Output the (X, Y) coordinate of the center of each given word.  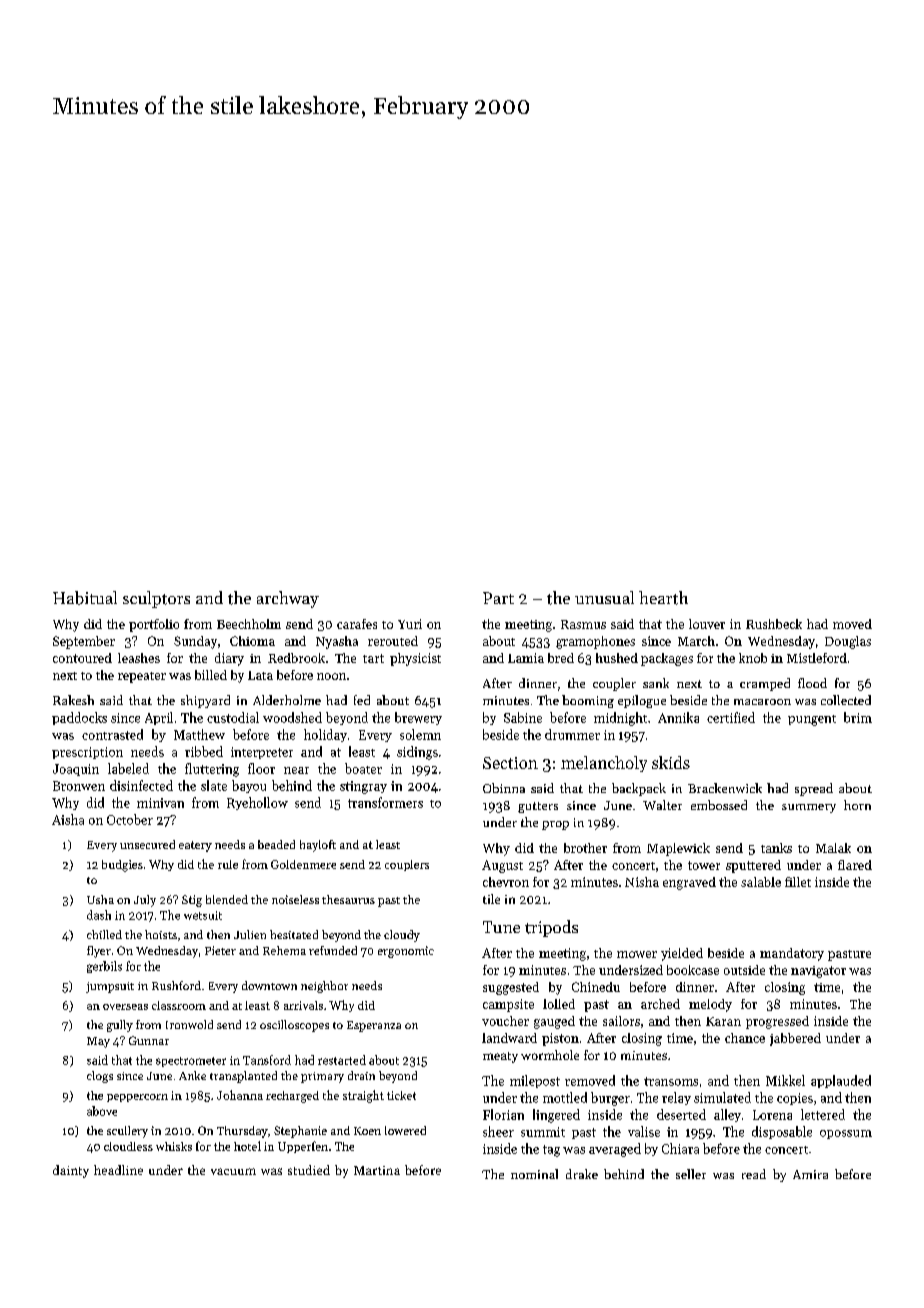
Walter (662, 805)
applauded (841, 1081)
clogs (100, 1077)
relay (676, 1098)
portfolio (154, 625)
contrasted (112, 734)
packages (667, 659)
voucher (505, 1021)
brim (858, 717)
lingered (556, 1116)
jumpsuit (110, 987)
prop (555, 825)
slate (214, 785)
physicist (415, 659)
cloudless (128, 1146)
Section (510, 763)
